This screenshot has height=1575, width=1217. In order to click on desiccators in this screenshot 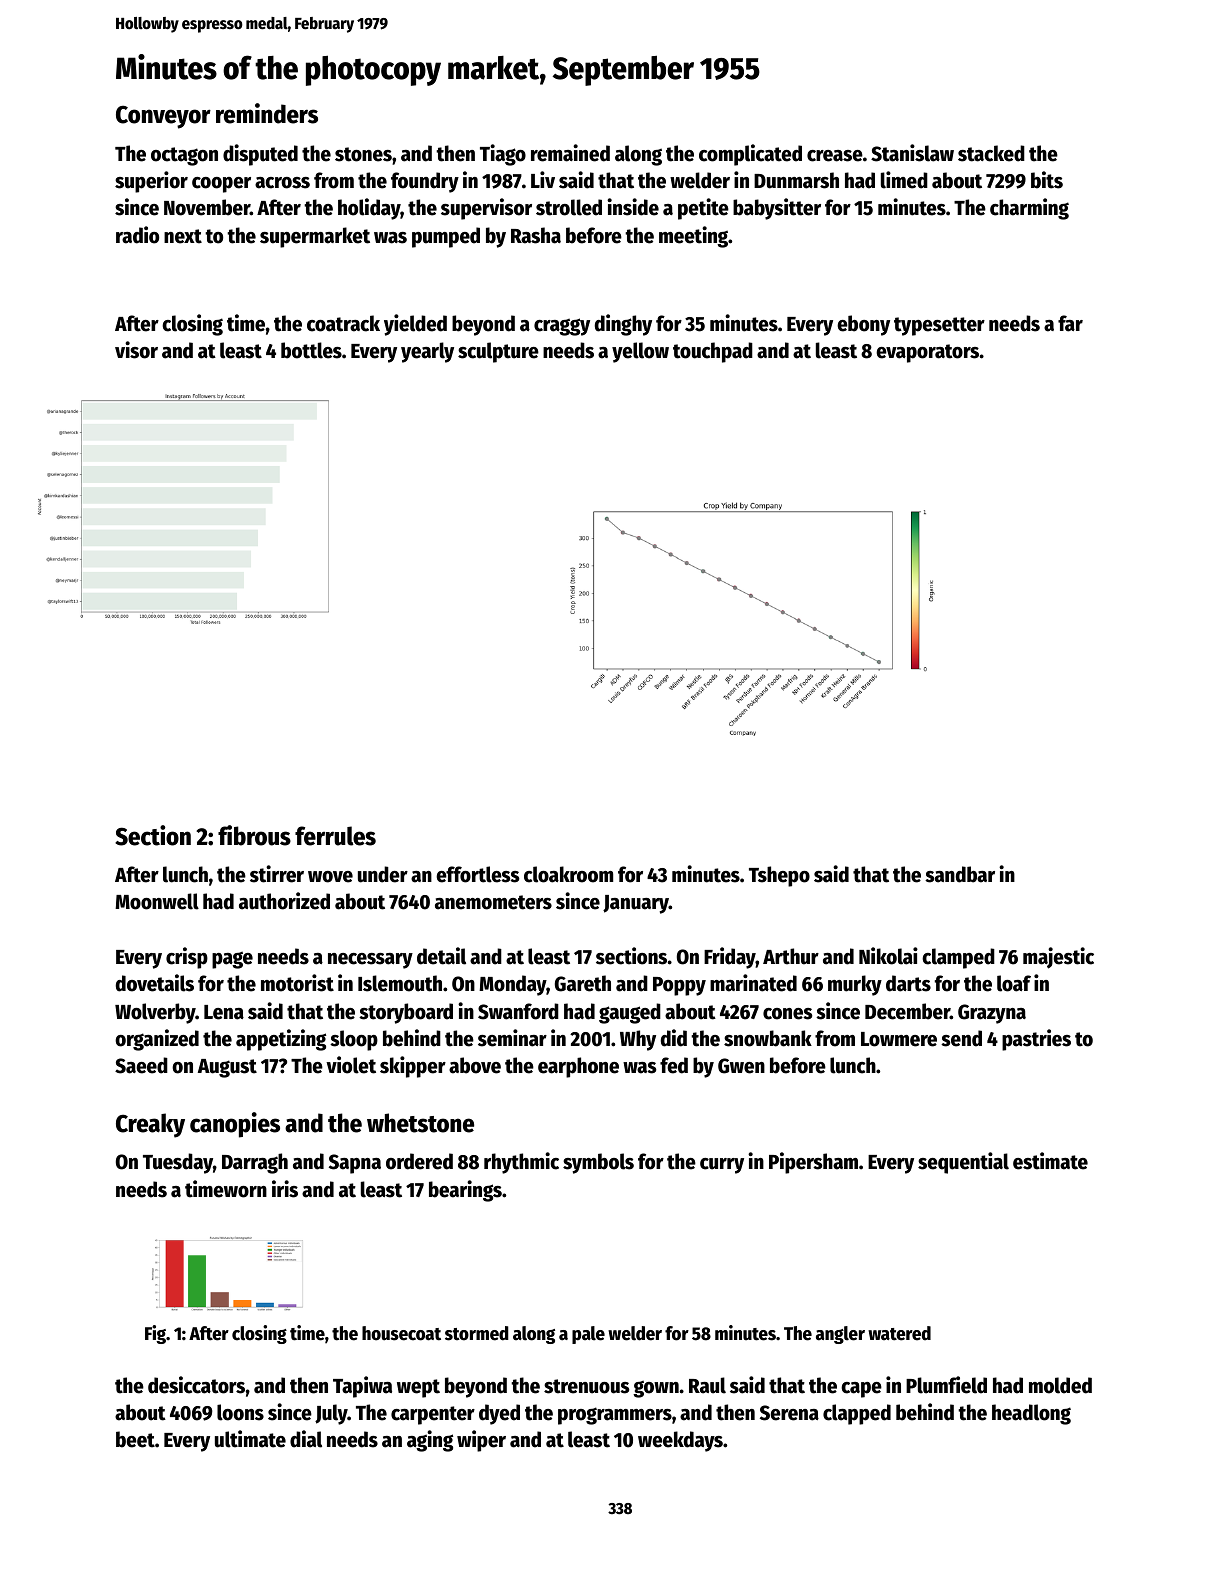, I will do `click(196, 1385)`.
